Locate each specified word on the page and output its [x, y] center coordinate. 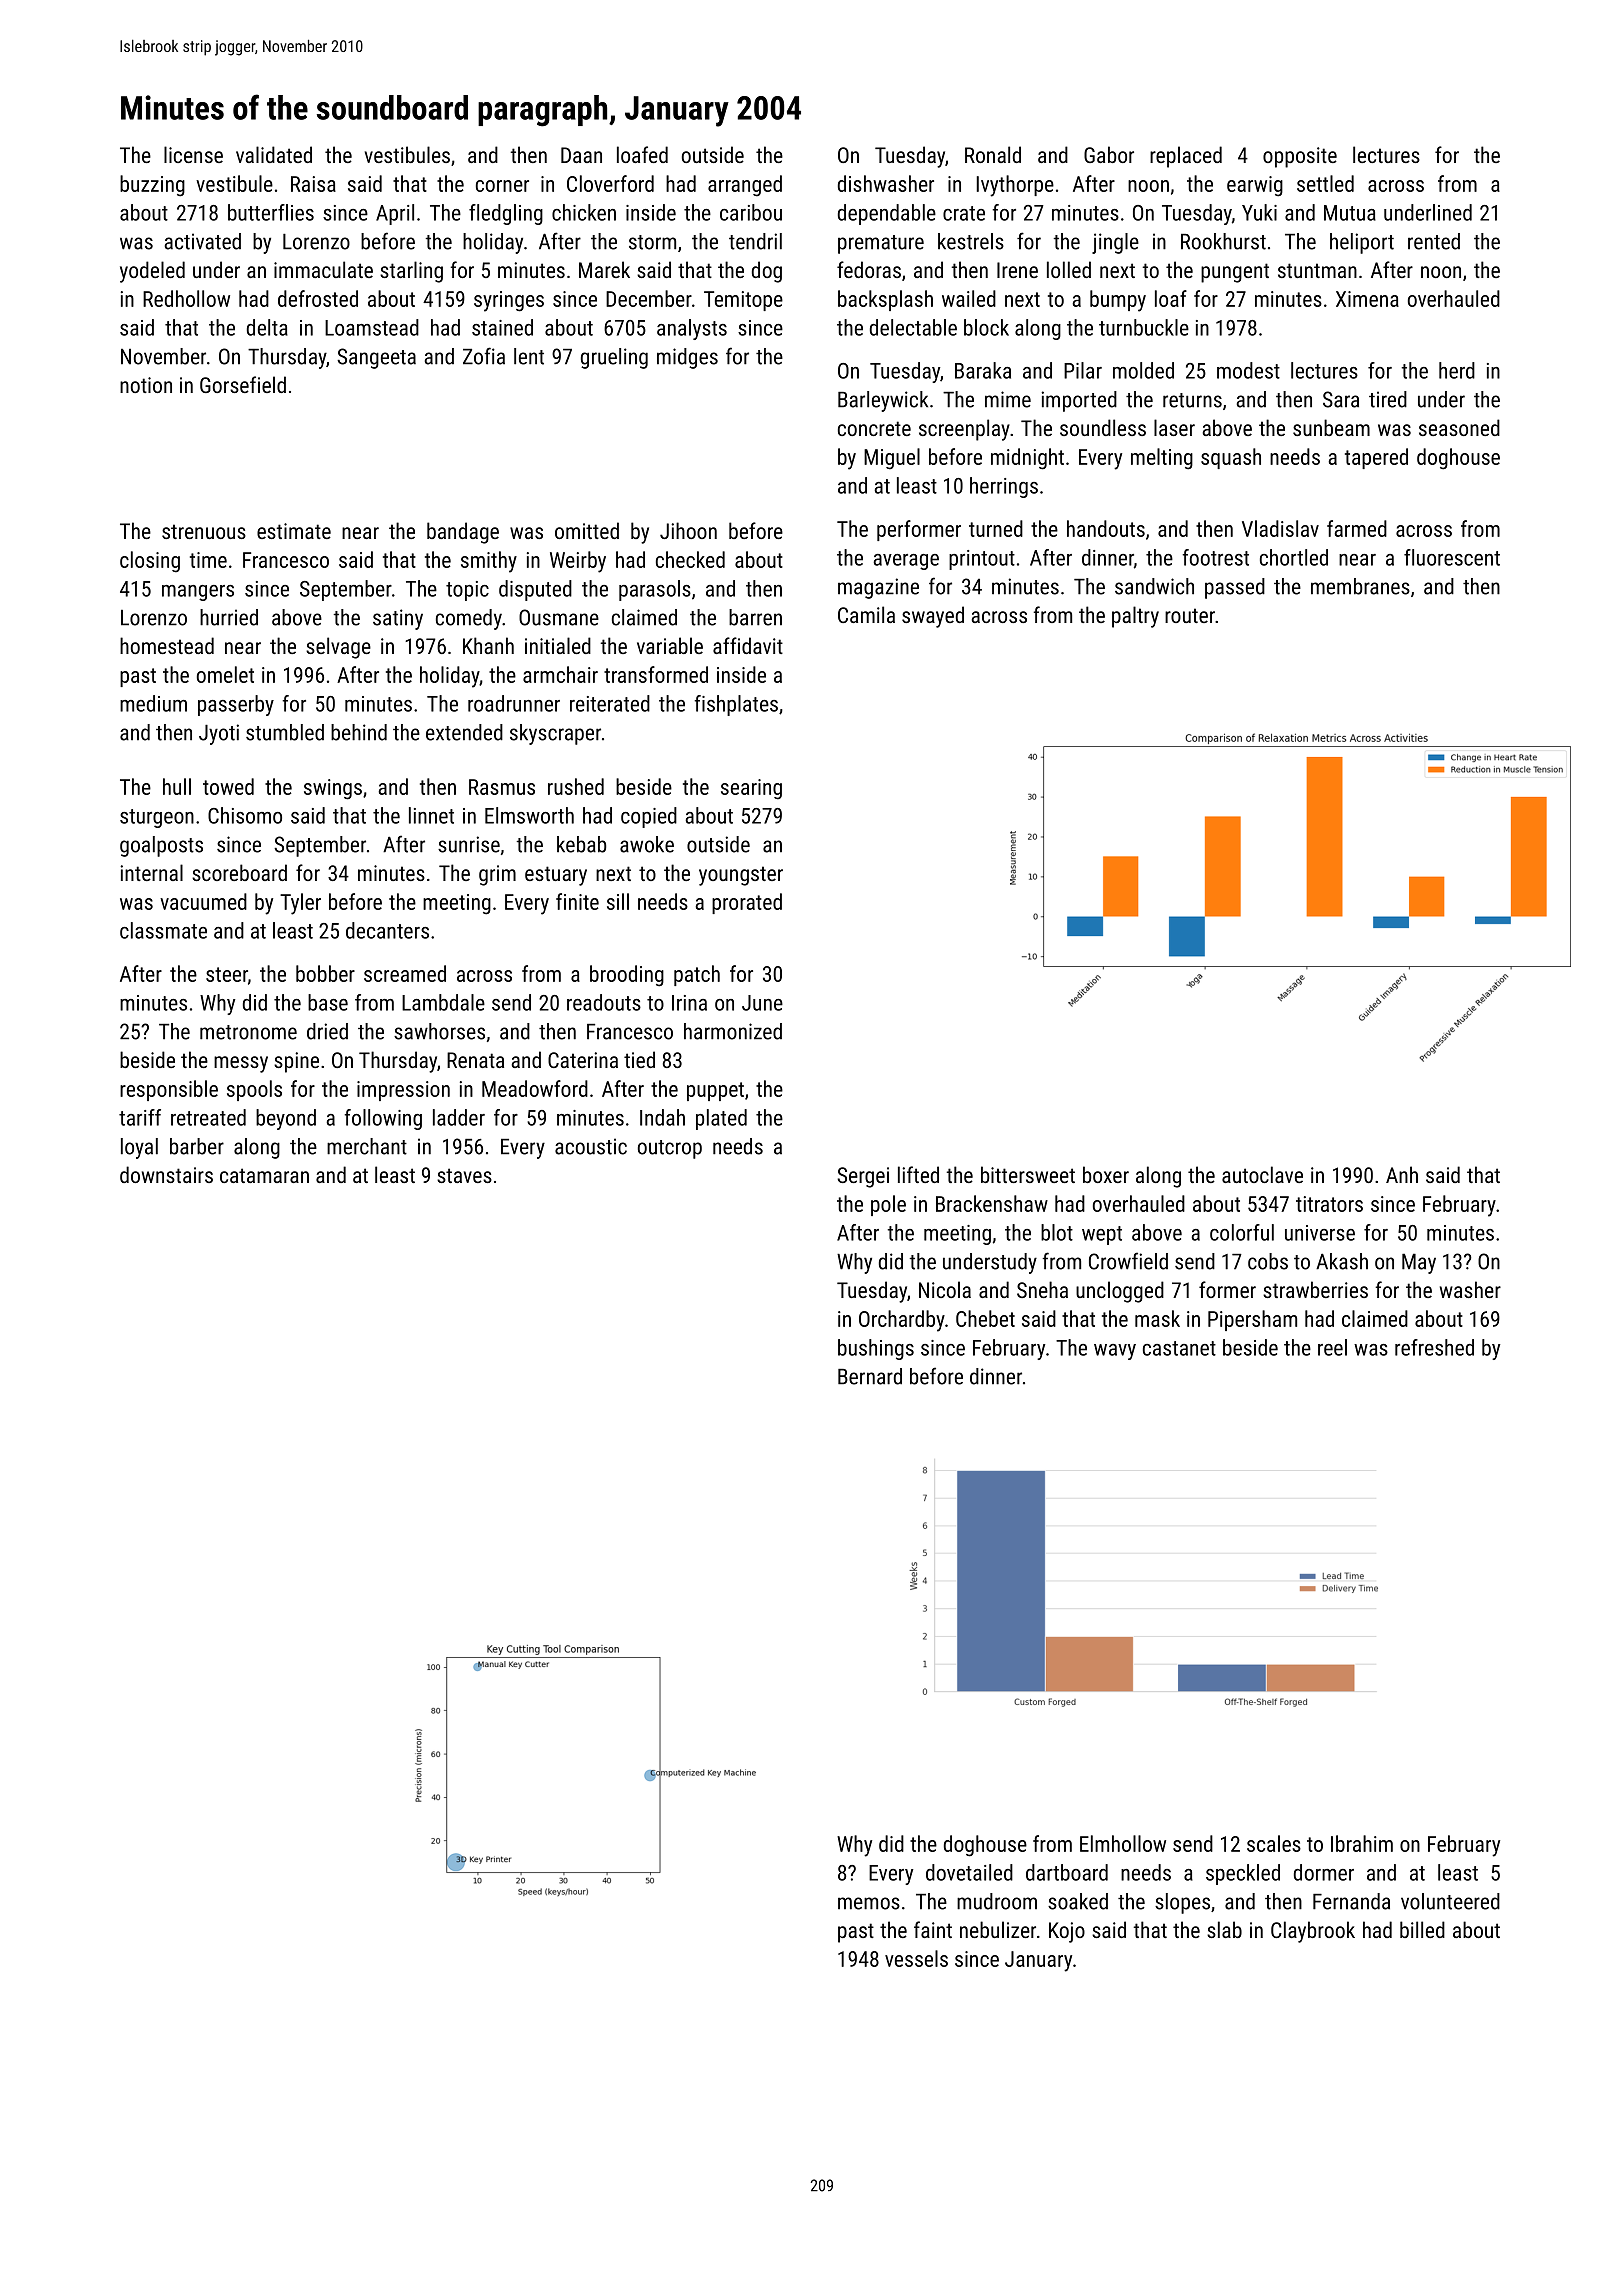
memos [869, 1903]
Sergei [863, 1177]
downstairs [166, 1174]
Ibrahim [1362, 1843]
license [193, 154]
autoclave [1262, 1174]
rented [1434, 241]
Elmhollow [1123, 1843]
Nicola [945, 1289]
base [328, 1002]
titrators [1329, 1204]
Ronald [993, 154]
